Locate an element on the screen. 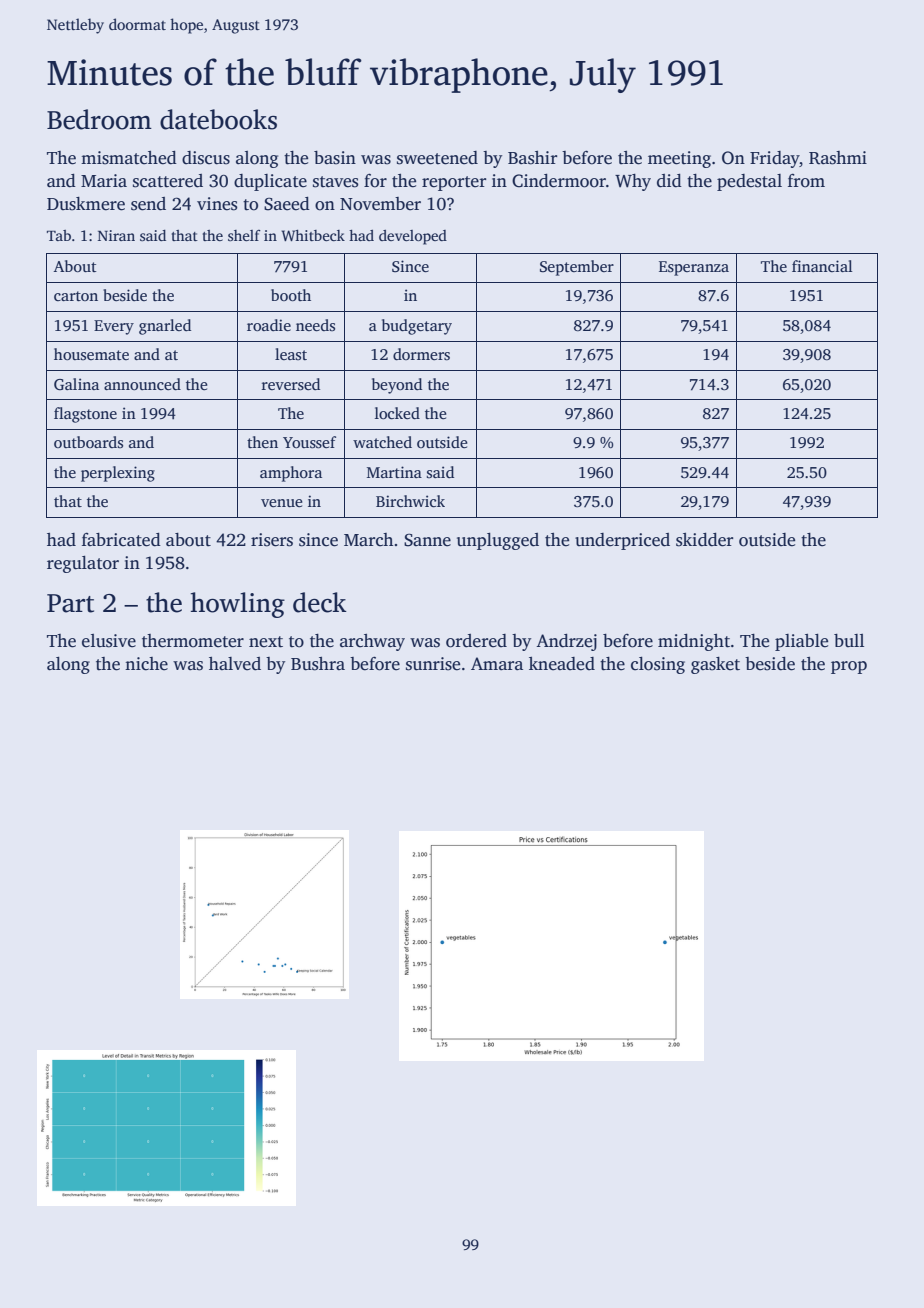  Bashir is located at coordinates (532, 158).
